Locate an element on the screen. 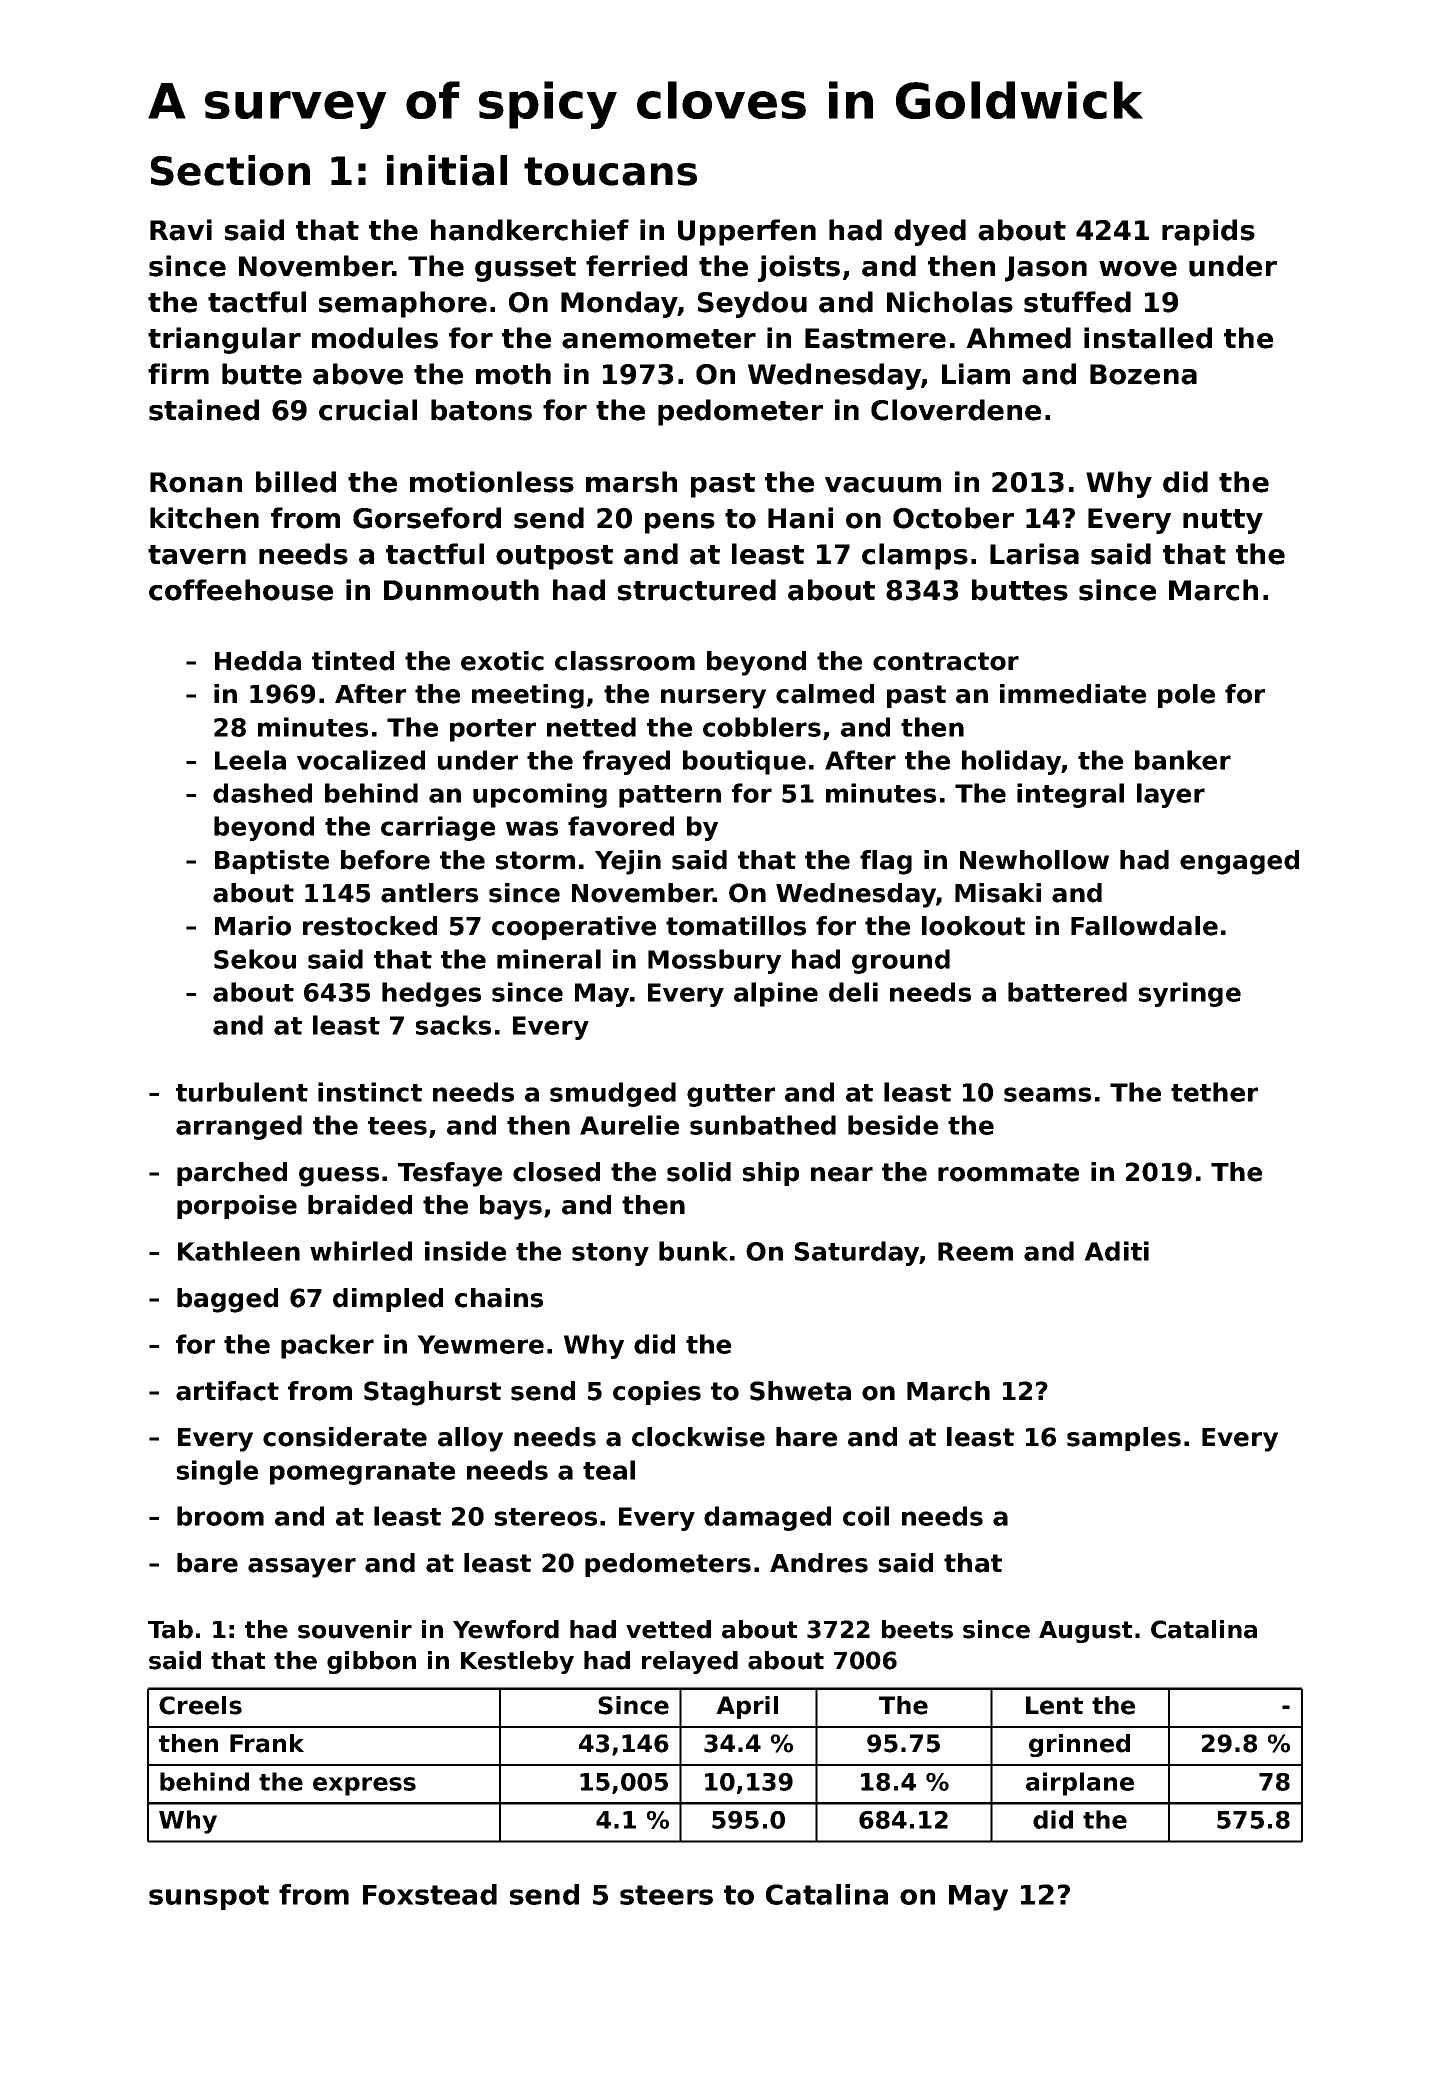 The width and height of the screenshot is (1450, 2100). rapids is located at coordinates (1208, 232).
